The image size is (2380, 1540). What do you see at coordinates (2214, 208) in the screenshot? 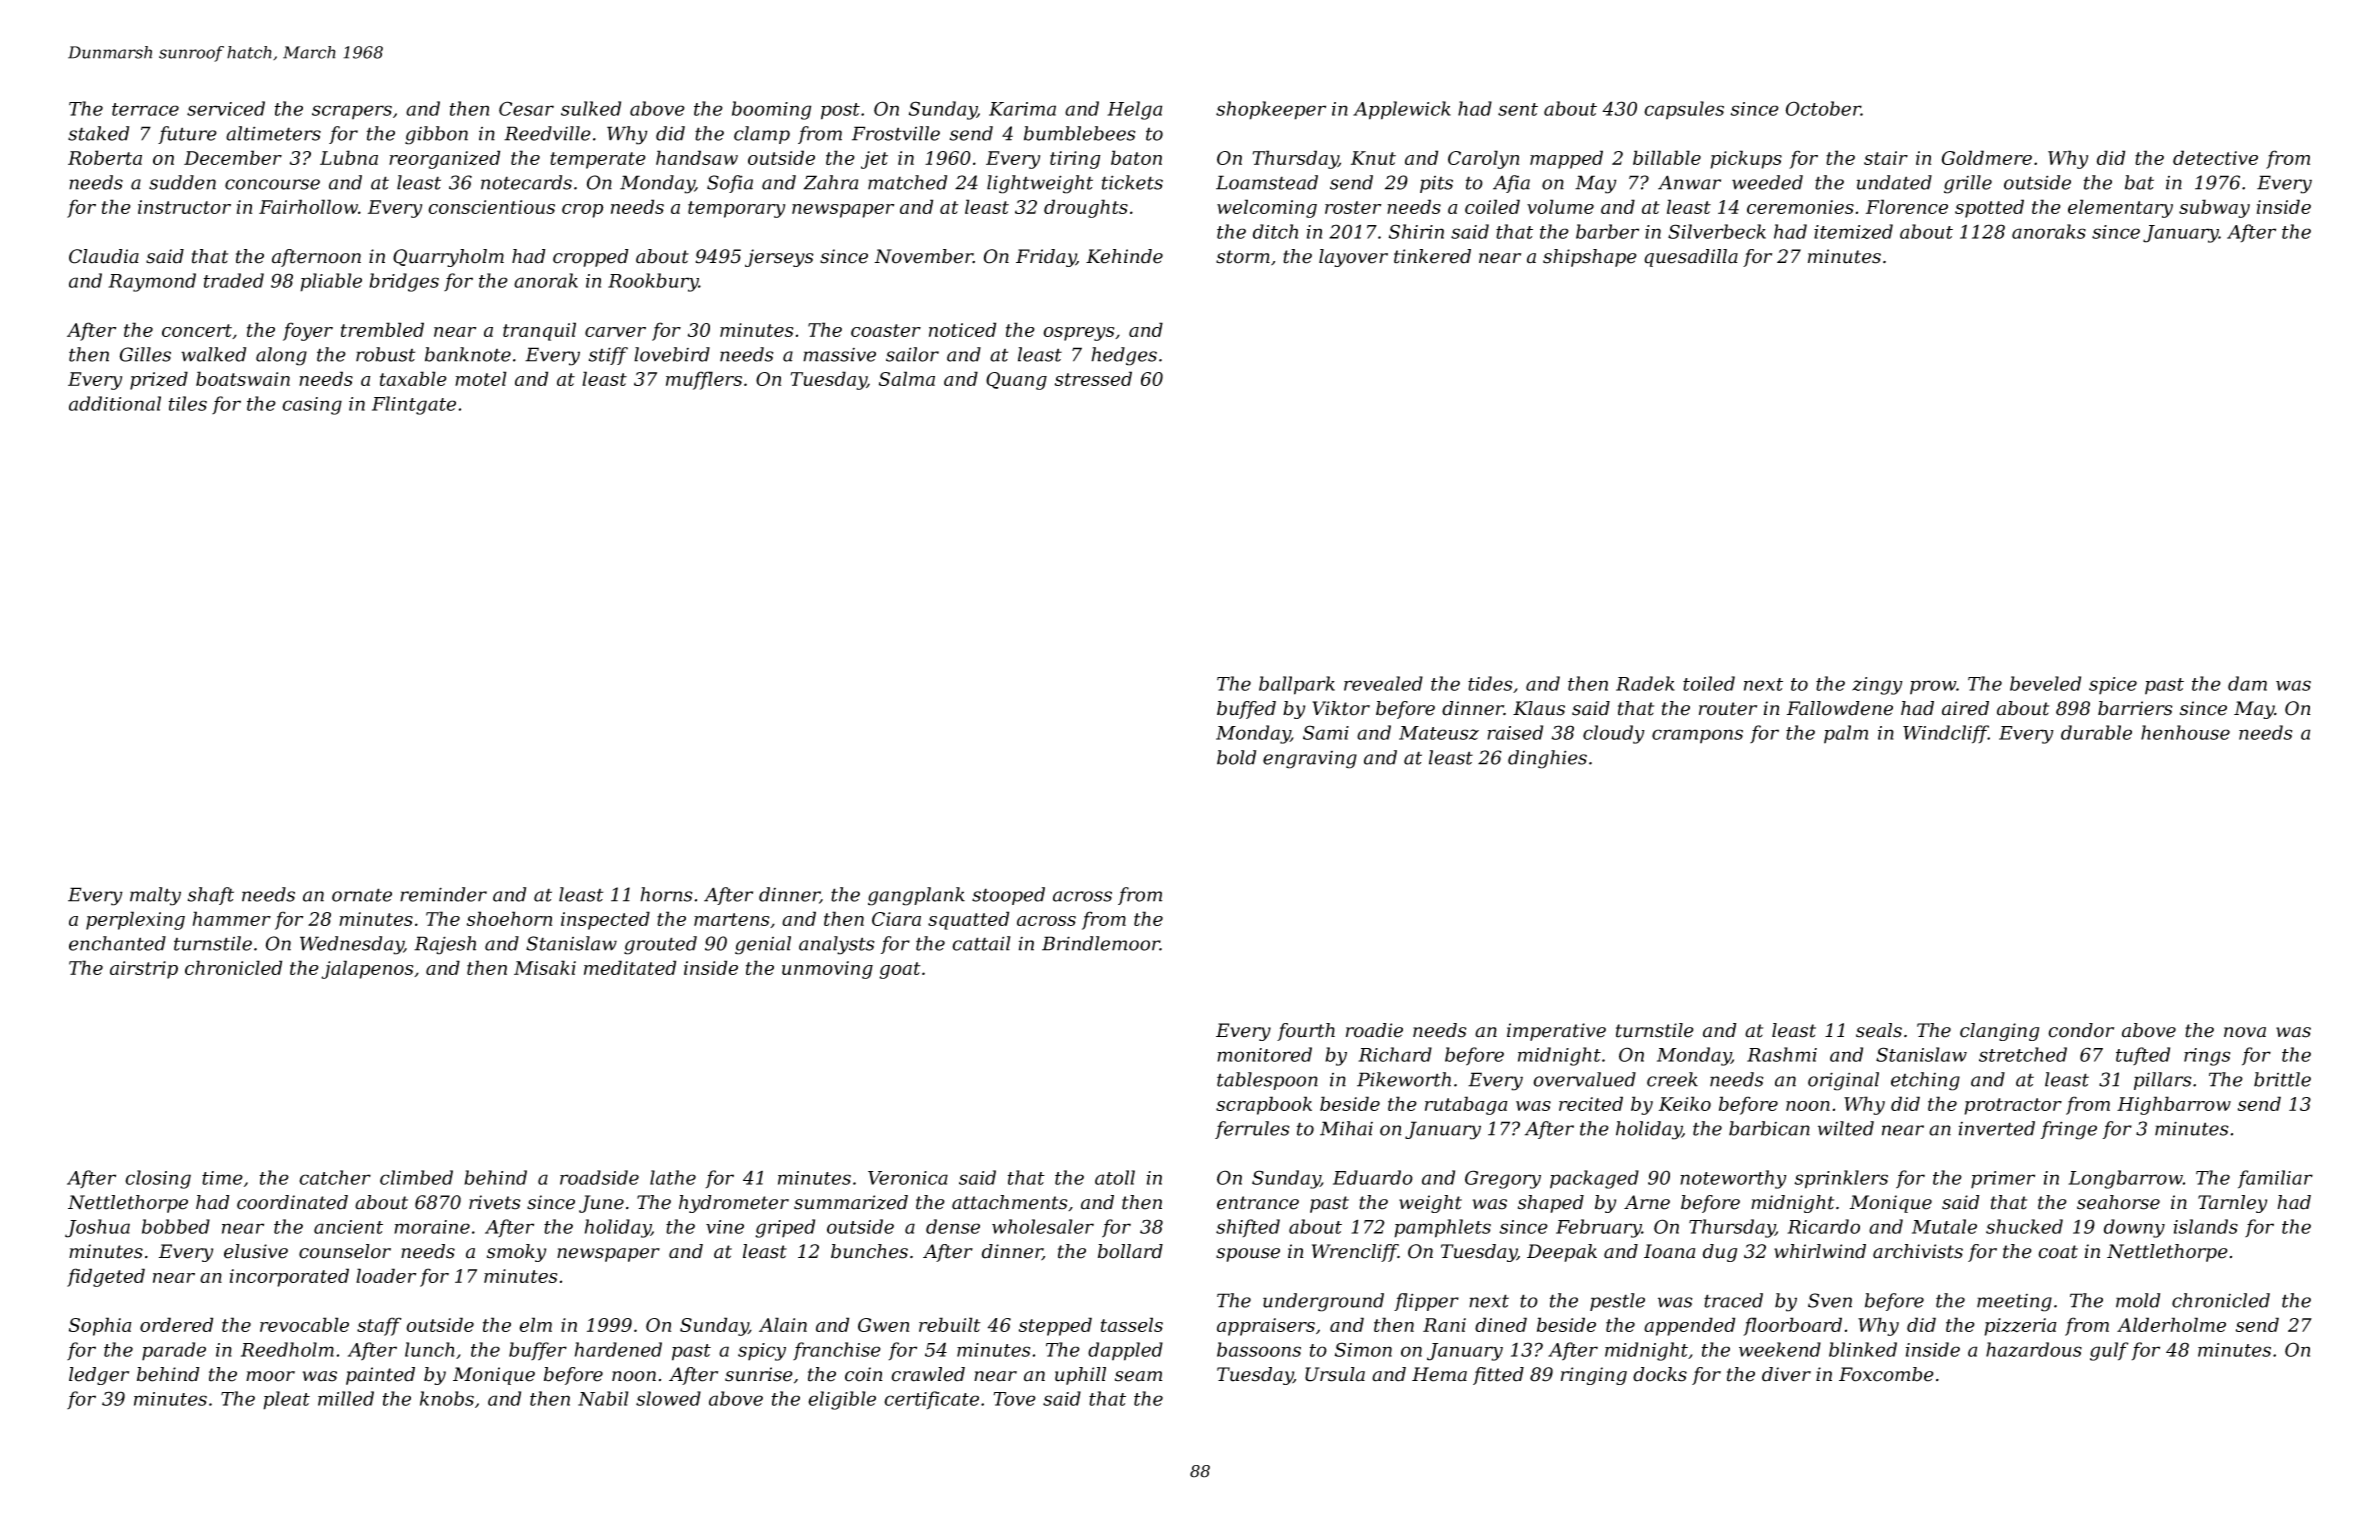
I see `subway` at bounding box center [2214, 208].
